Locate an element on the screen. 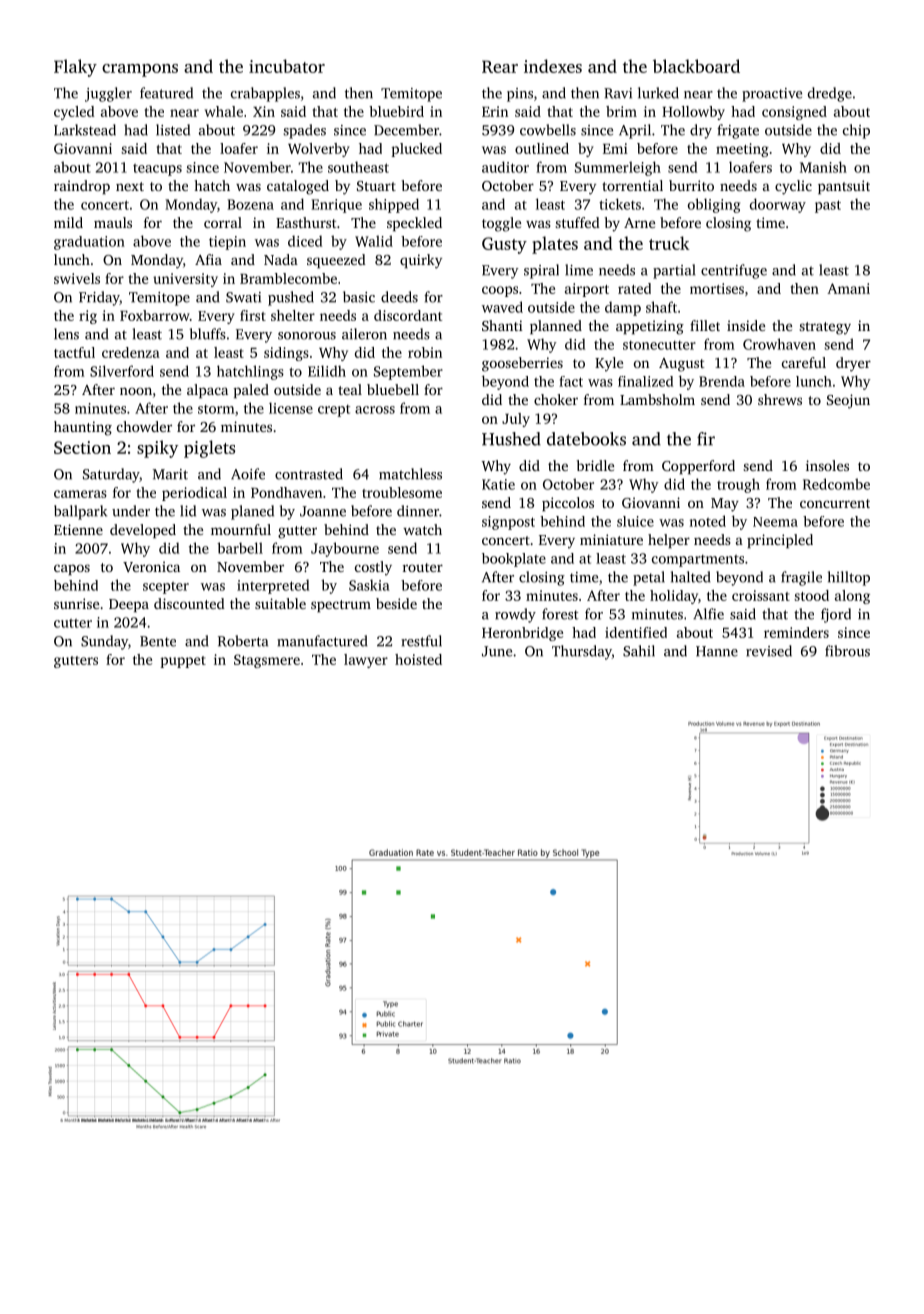 This screenshot has width=924, height=1314. meeting is located at coordinates (742, 150).
